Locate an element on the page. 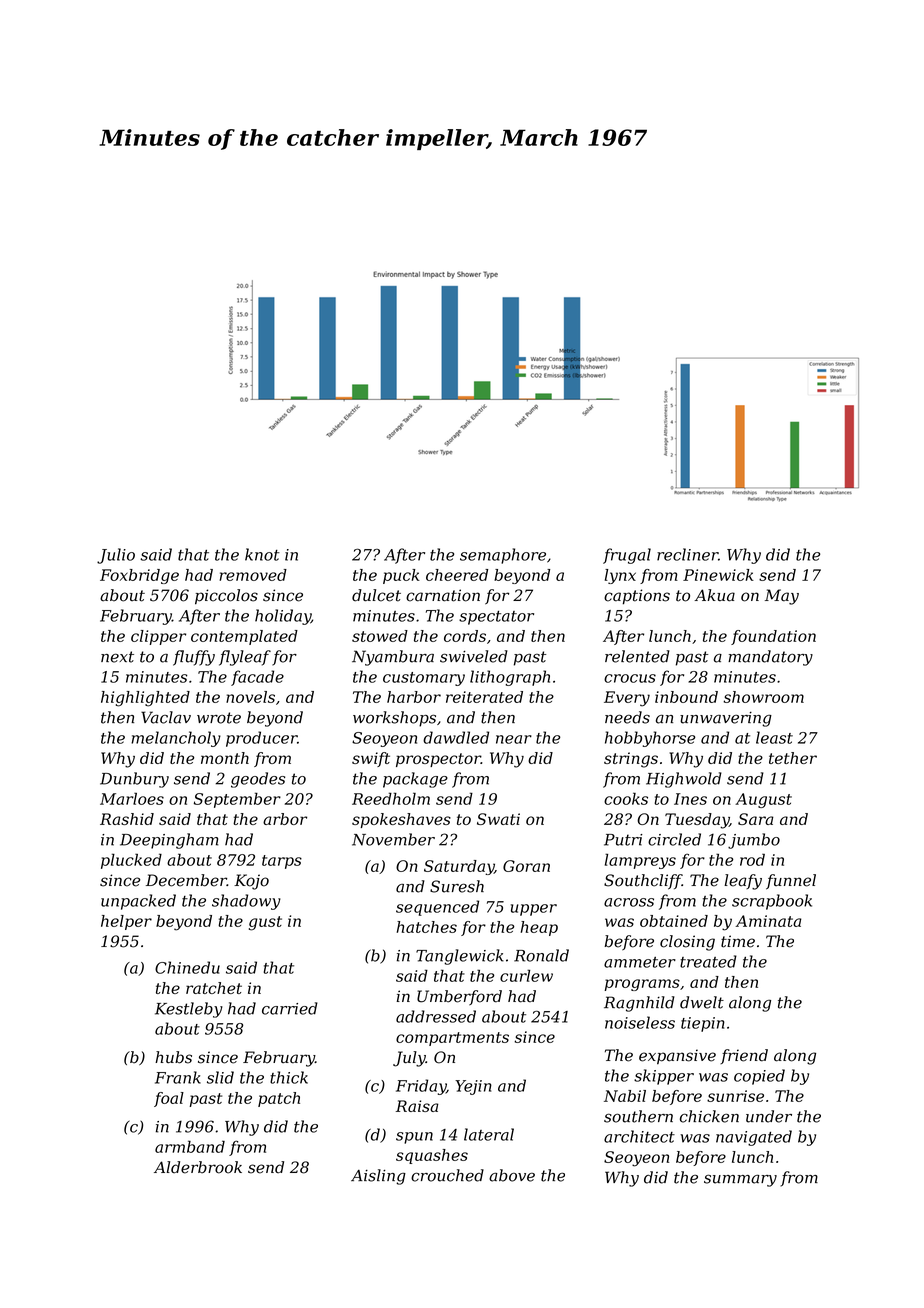  heap is located at coordinates (539, 928).
